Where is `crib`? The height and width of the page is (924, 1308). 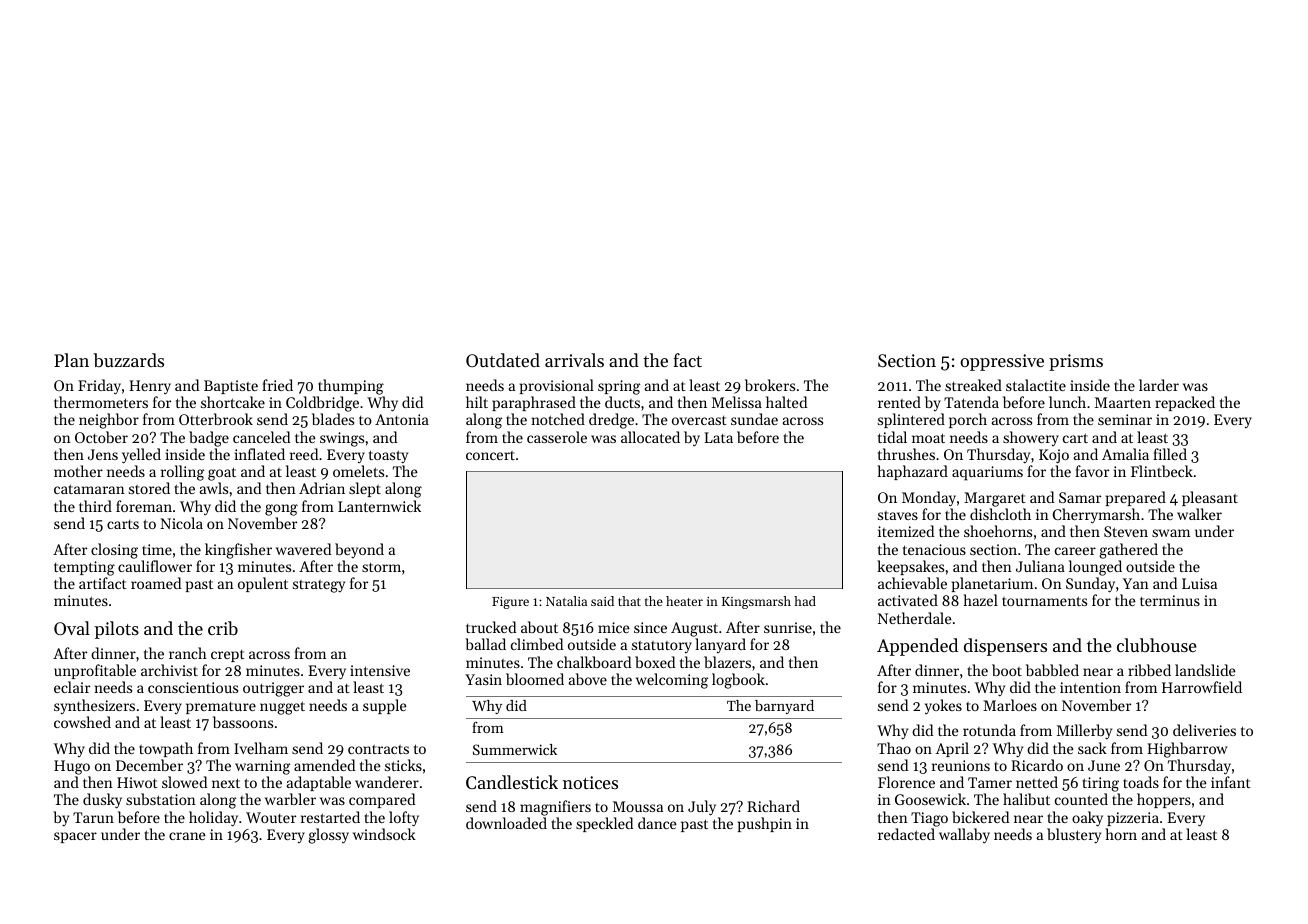 crib is located at coordinates (223, 628).
